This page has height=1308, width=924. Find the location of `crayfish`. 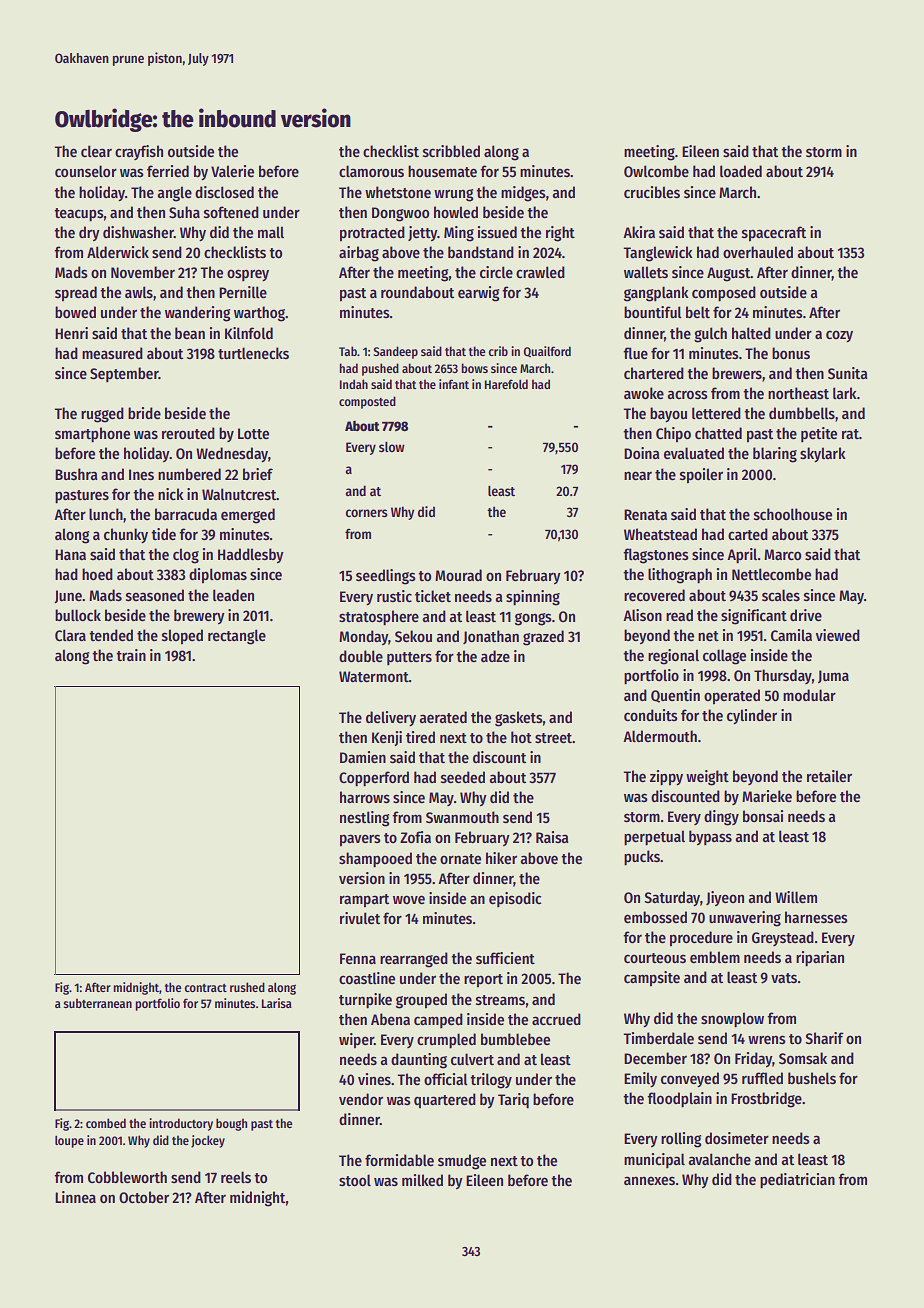

crayfish is located at coordinates (139, 152).
